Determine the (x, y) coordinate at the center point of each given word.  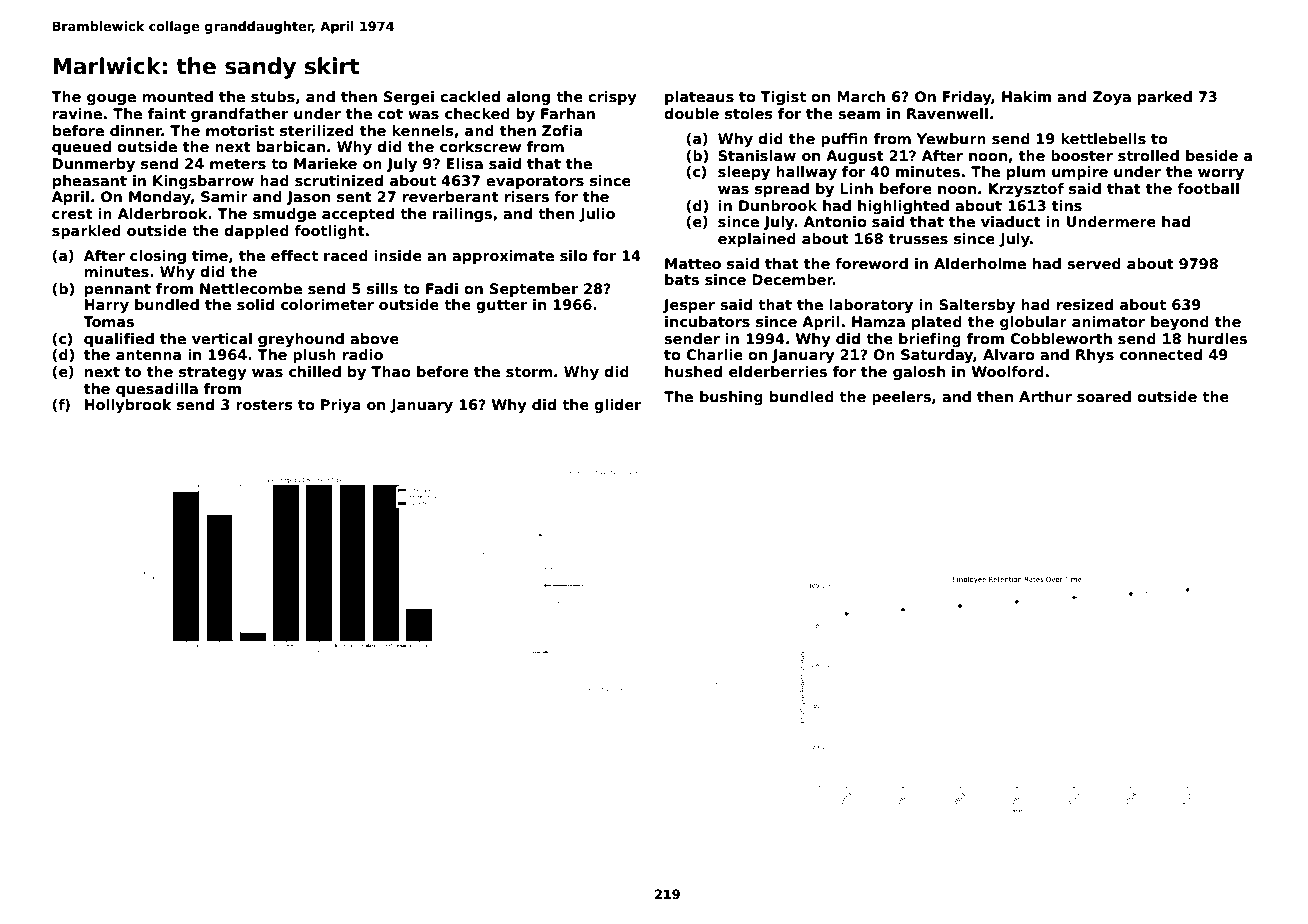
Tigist (783, 98)
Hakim (1026, 96)
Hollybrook (128, 406)
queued (81, 148)
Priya (341, 406)
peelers (901, 398)
